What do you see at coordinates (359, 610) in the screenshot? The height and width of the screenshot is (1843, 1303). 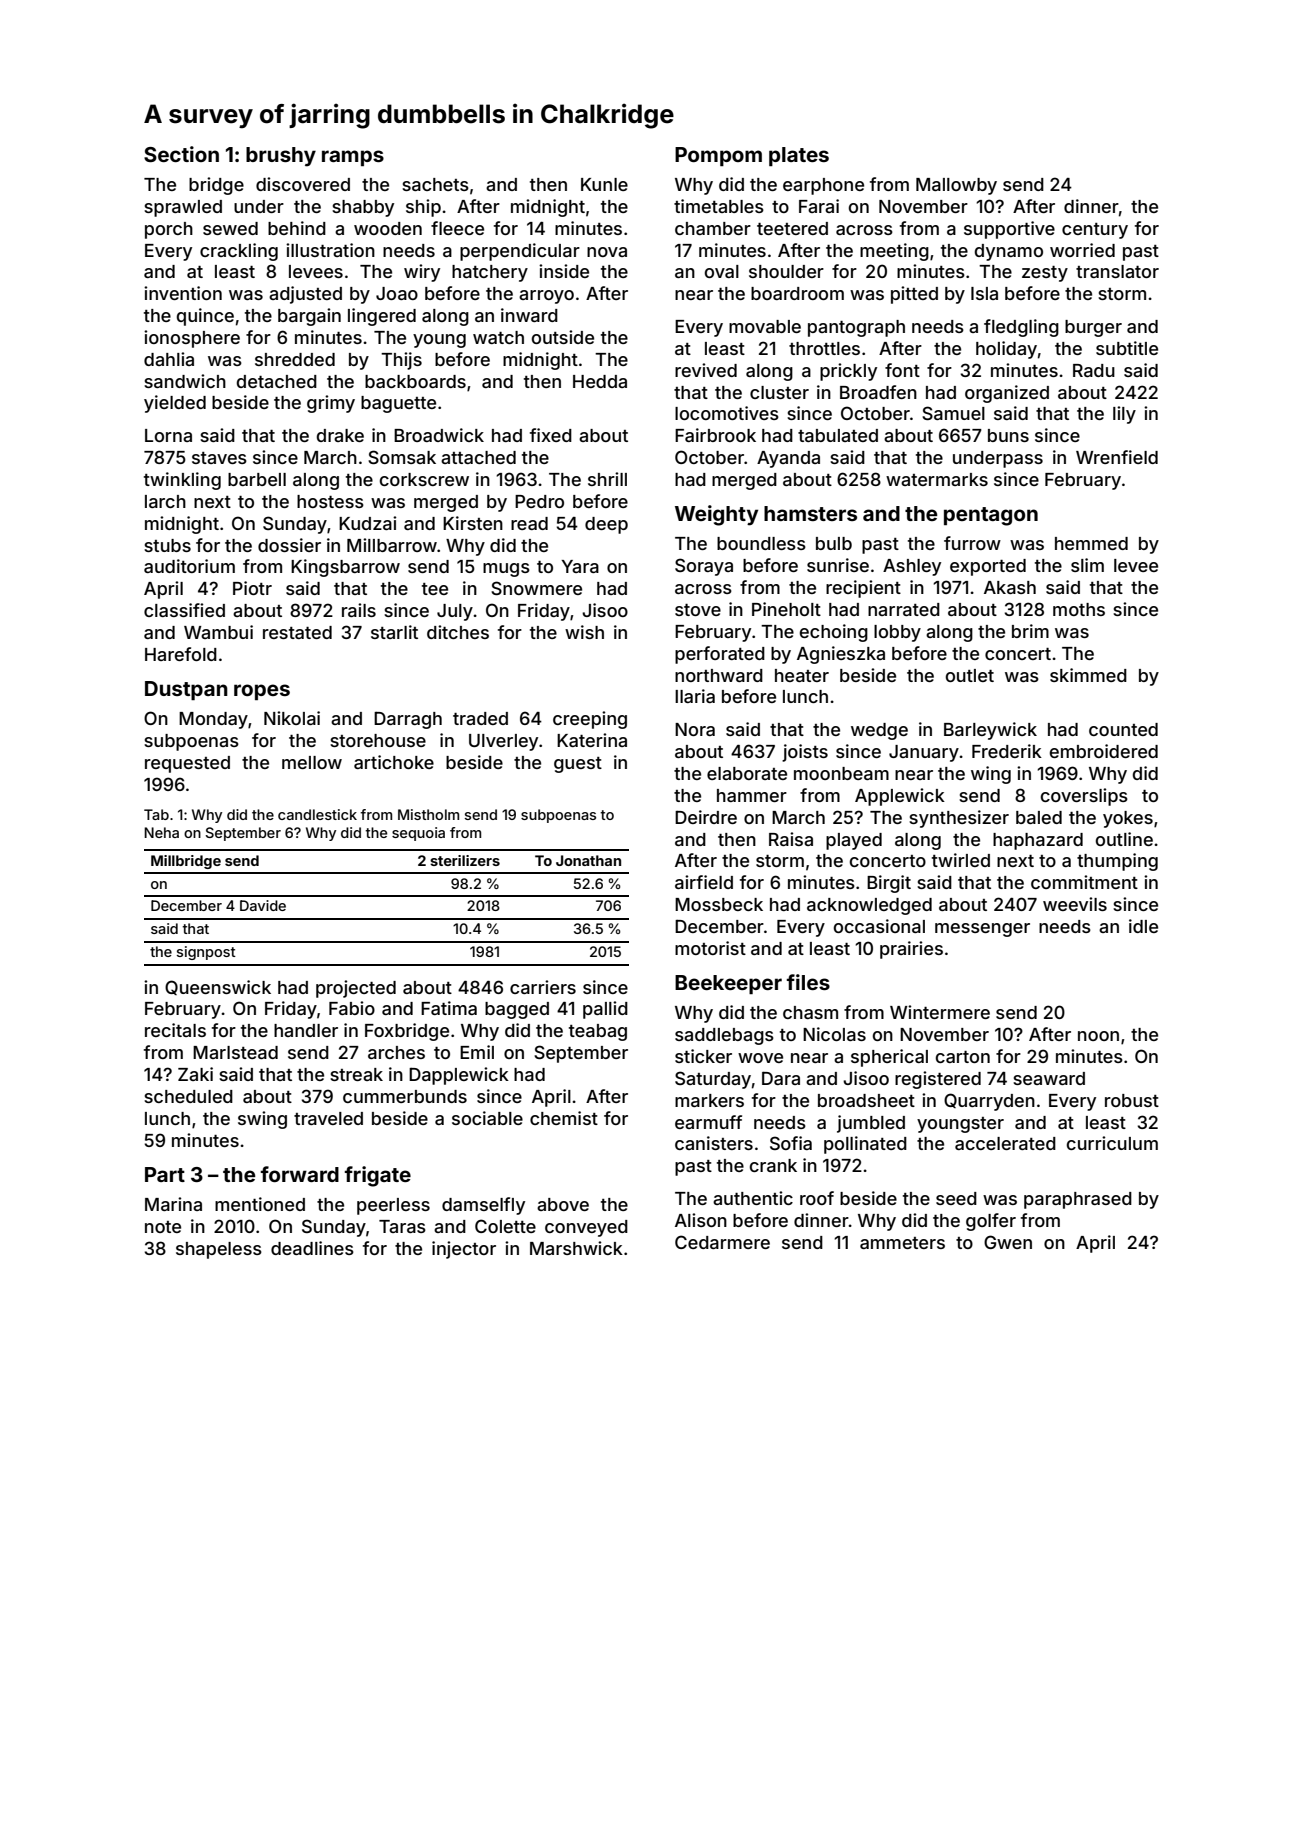 I see `rails` at bounding box center [359, 610].
